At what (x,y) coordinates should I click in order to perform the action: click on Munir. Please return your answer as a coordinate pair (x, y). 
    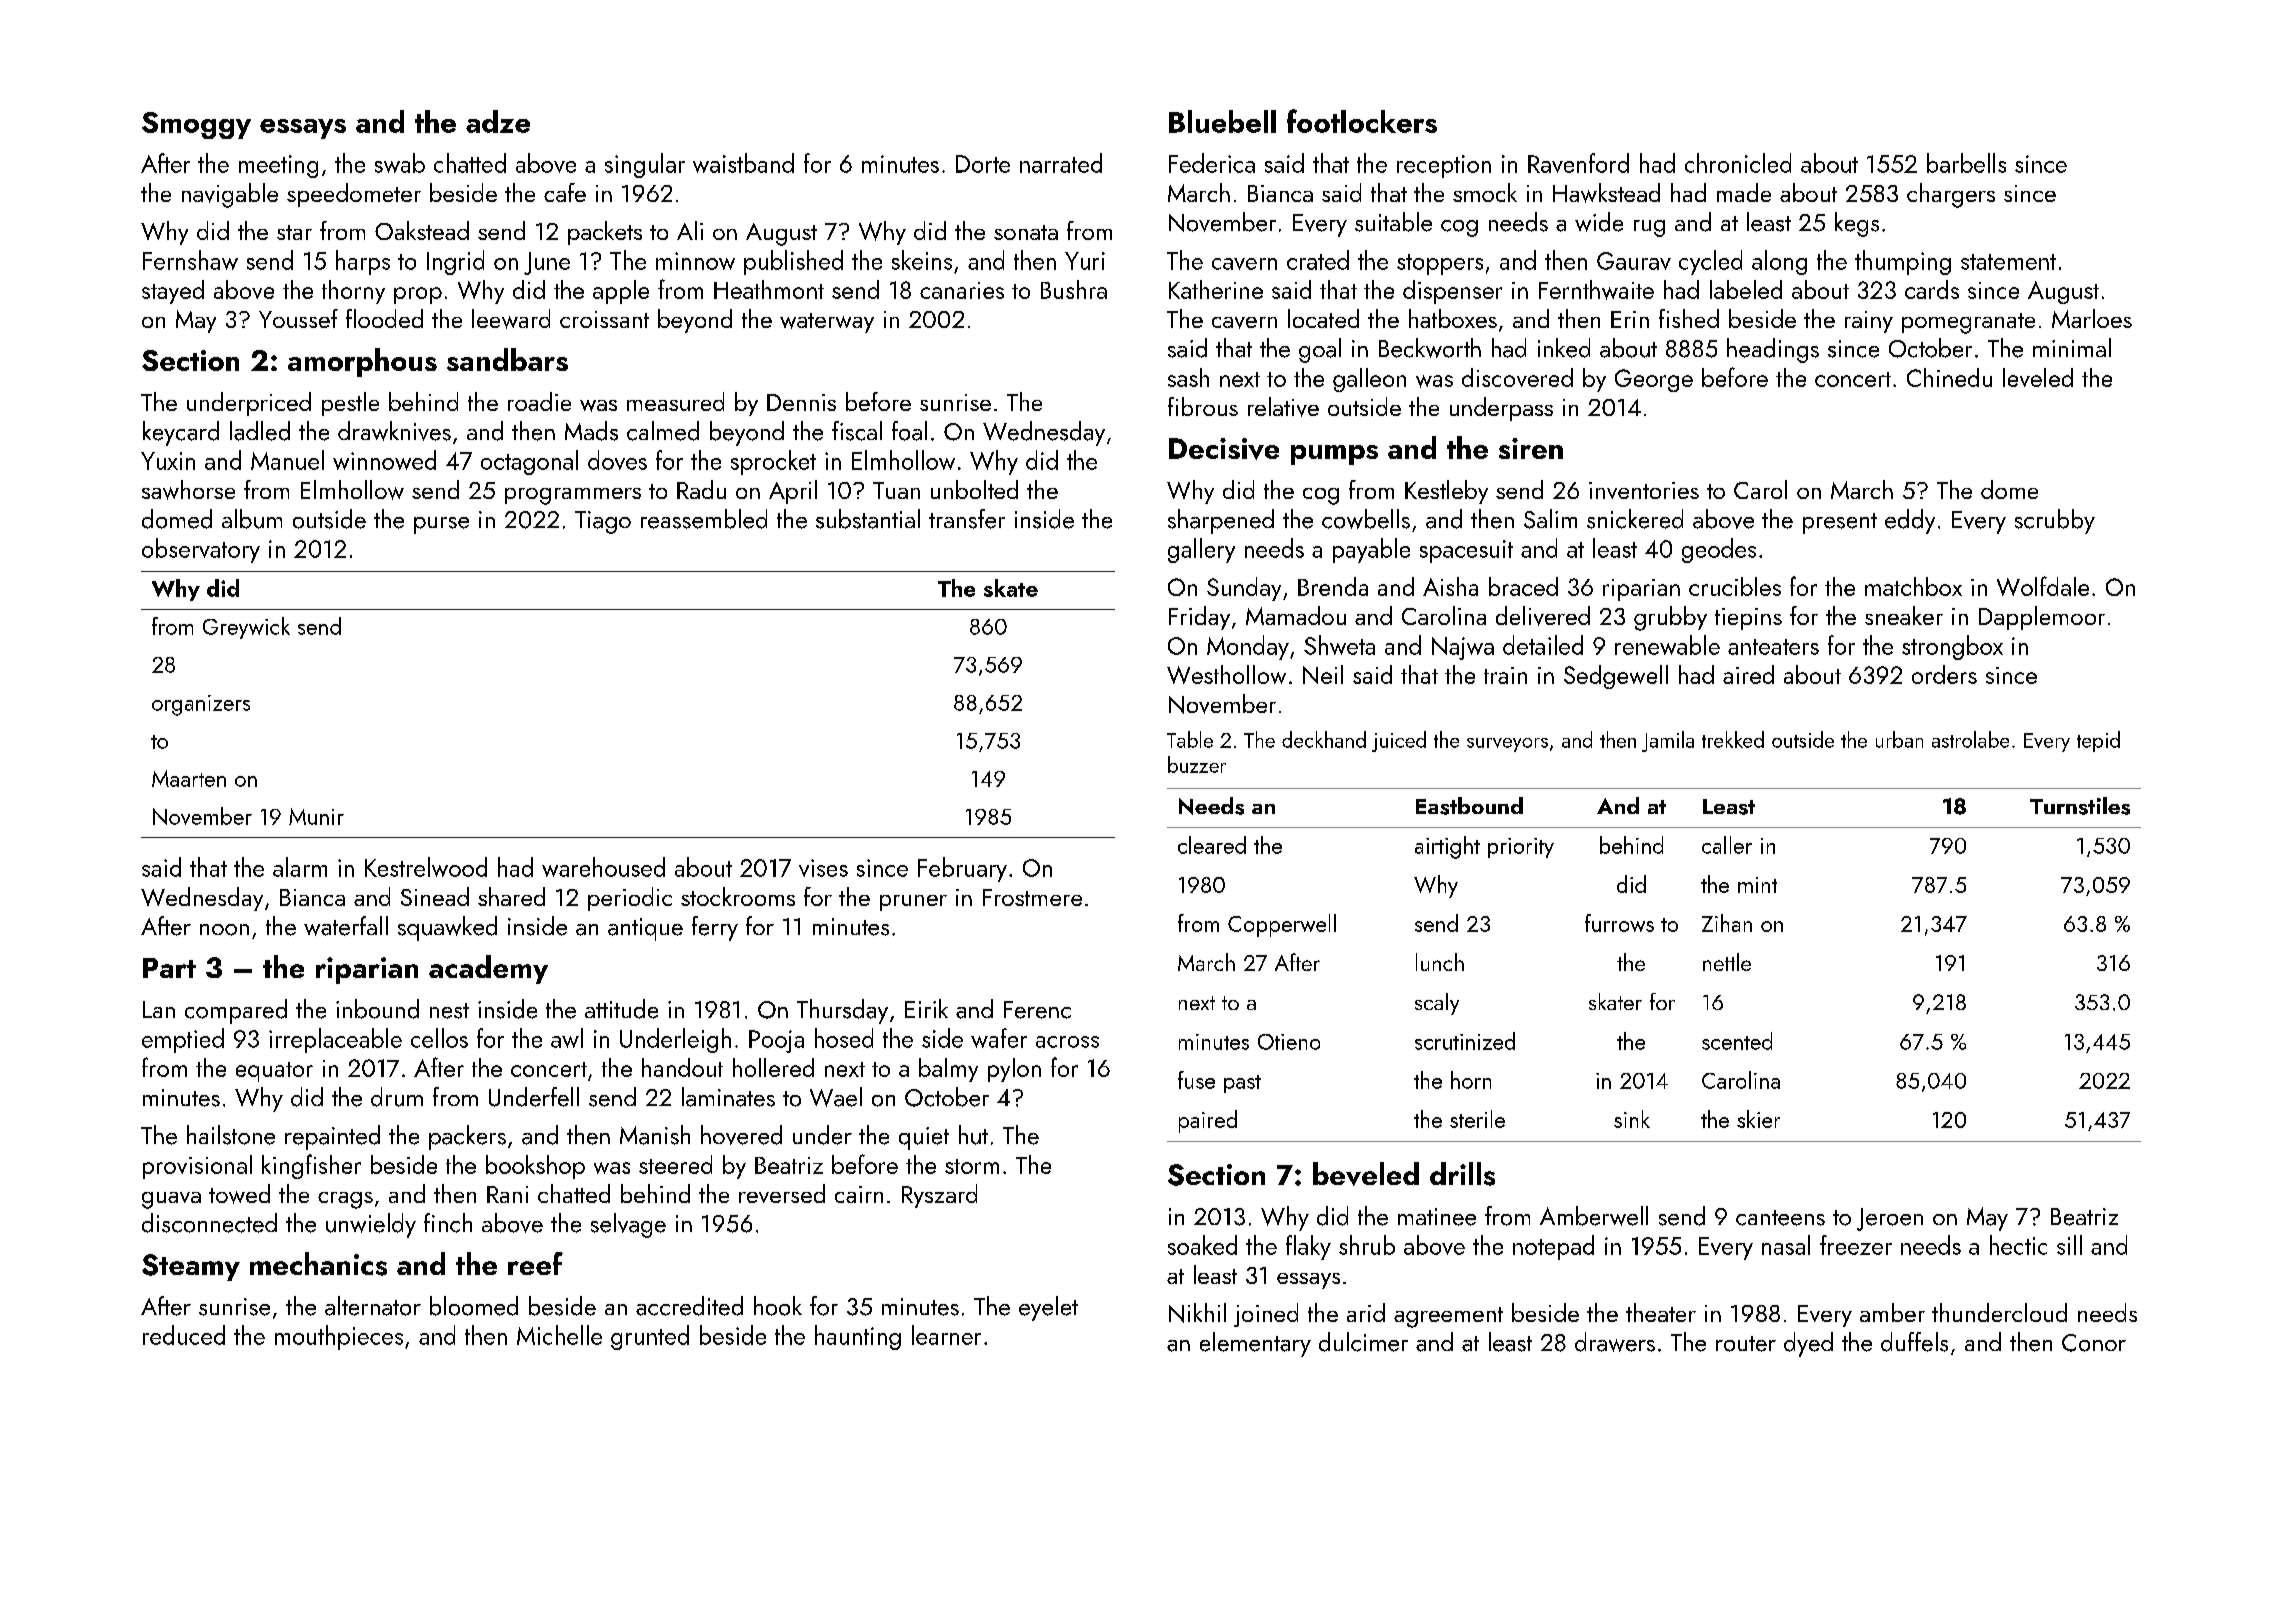
    Looking at the image, I should click on (316, 816).
